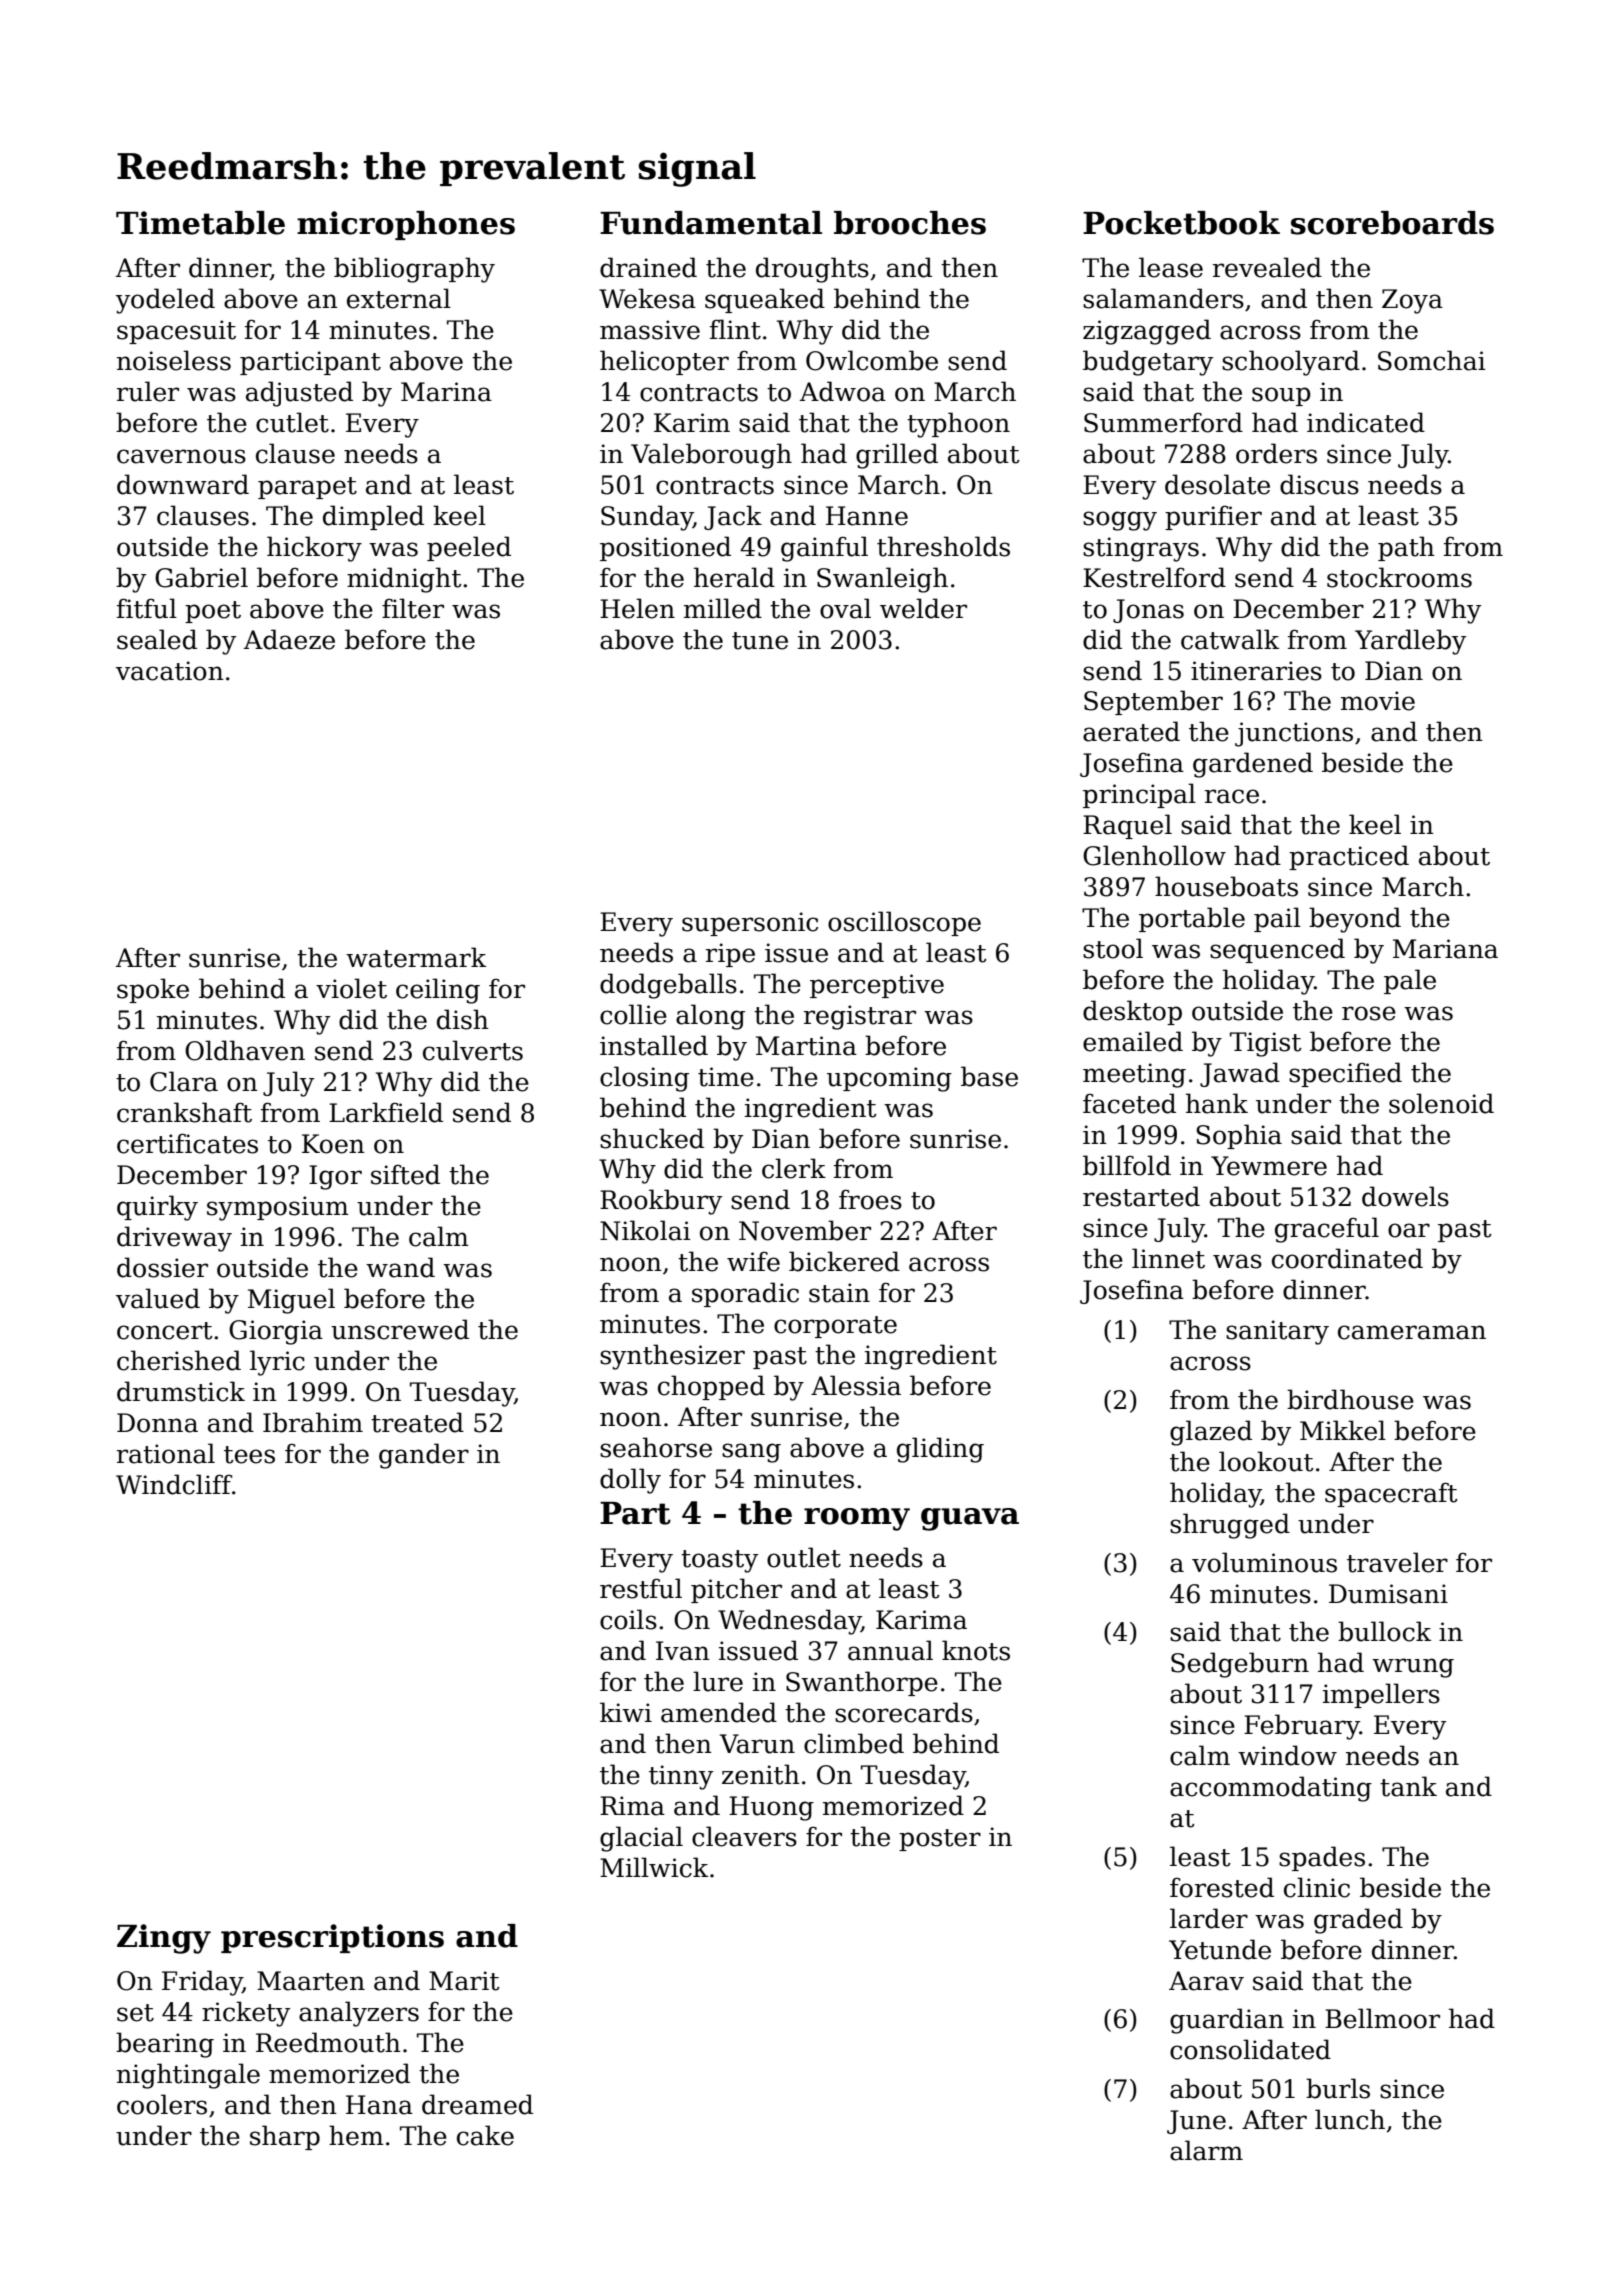  I want to click on Oldhaven, so click(245, 1050).
